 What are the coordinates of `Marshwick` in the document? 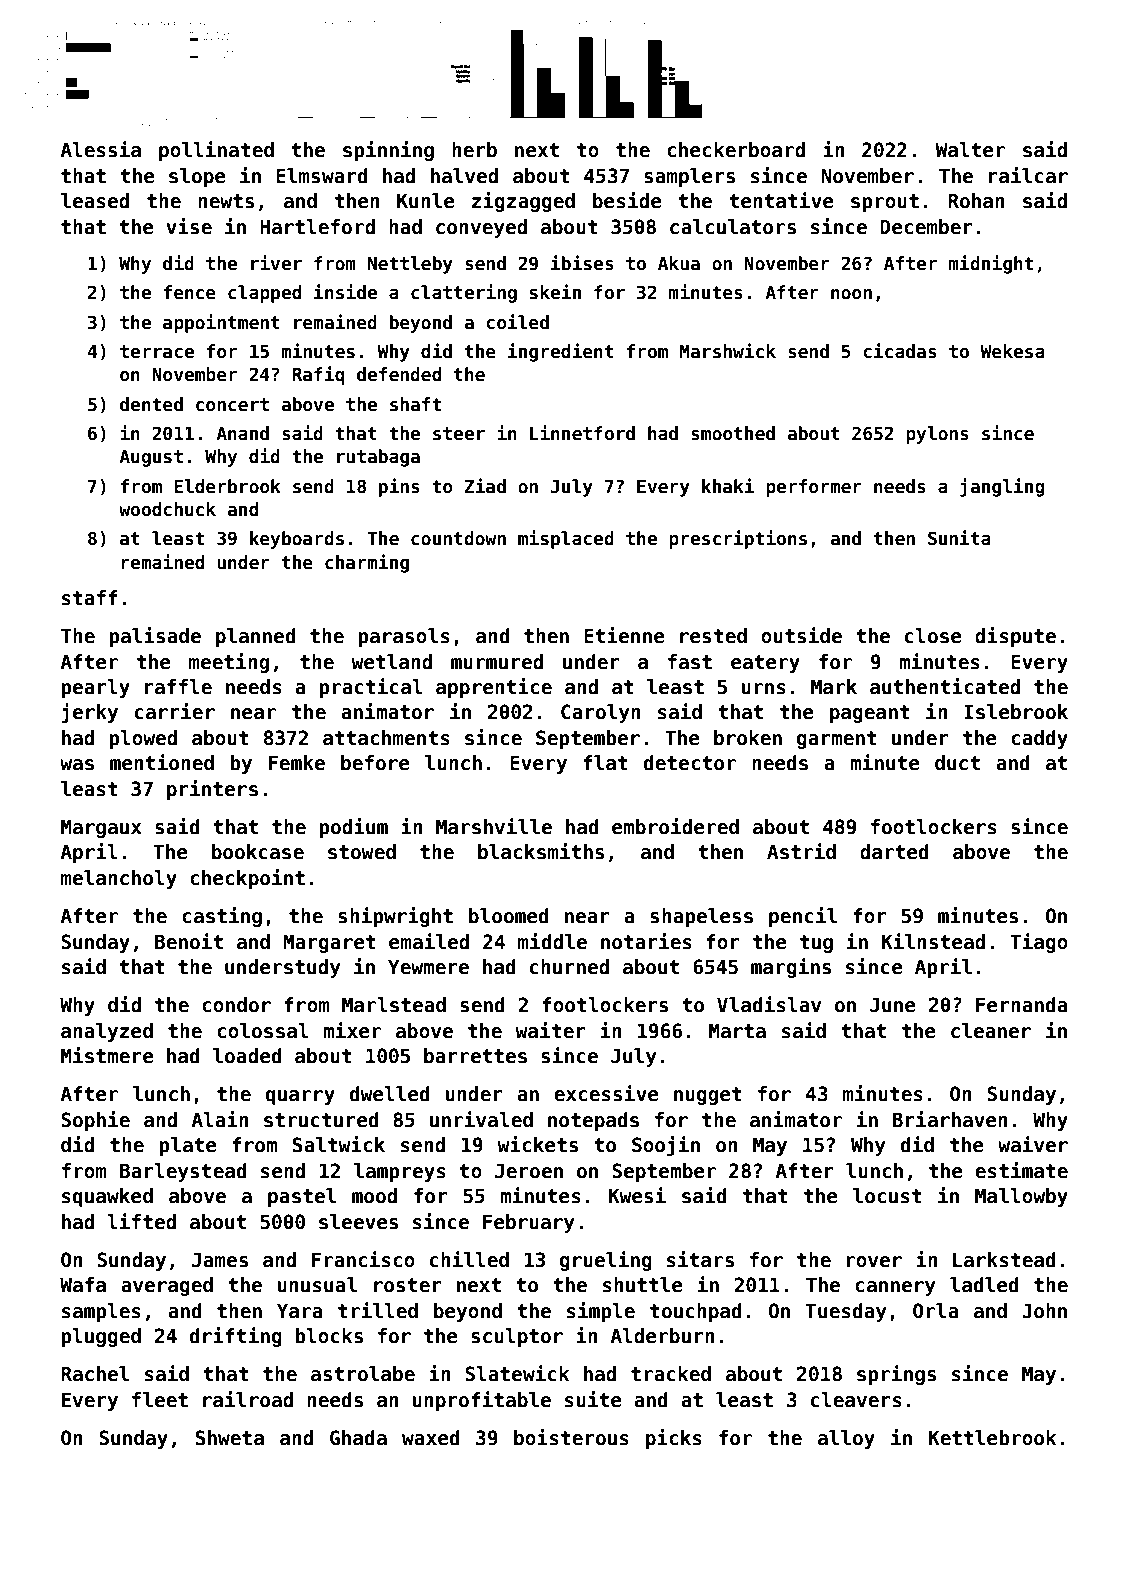 It's located at (728, 351).
